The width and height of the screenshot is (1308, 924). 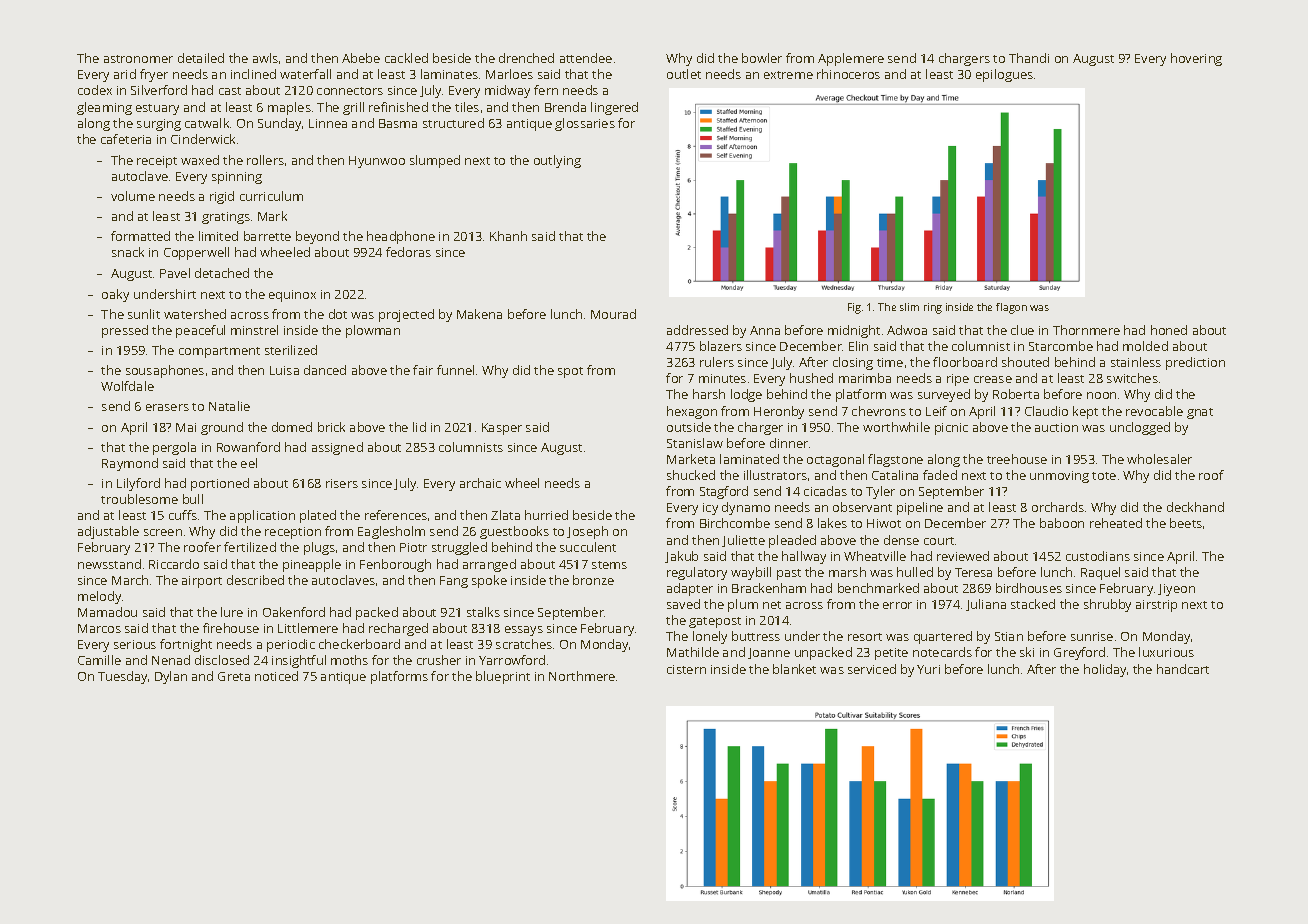 I want to click on Littlemere, so click(x=308, y=628).
